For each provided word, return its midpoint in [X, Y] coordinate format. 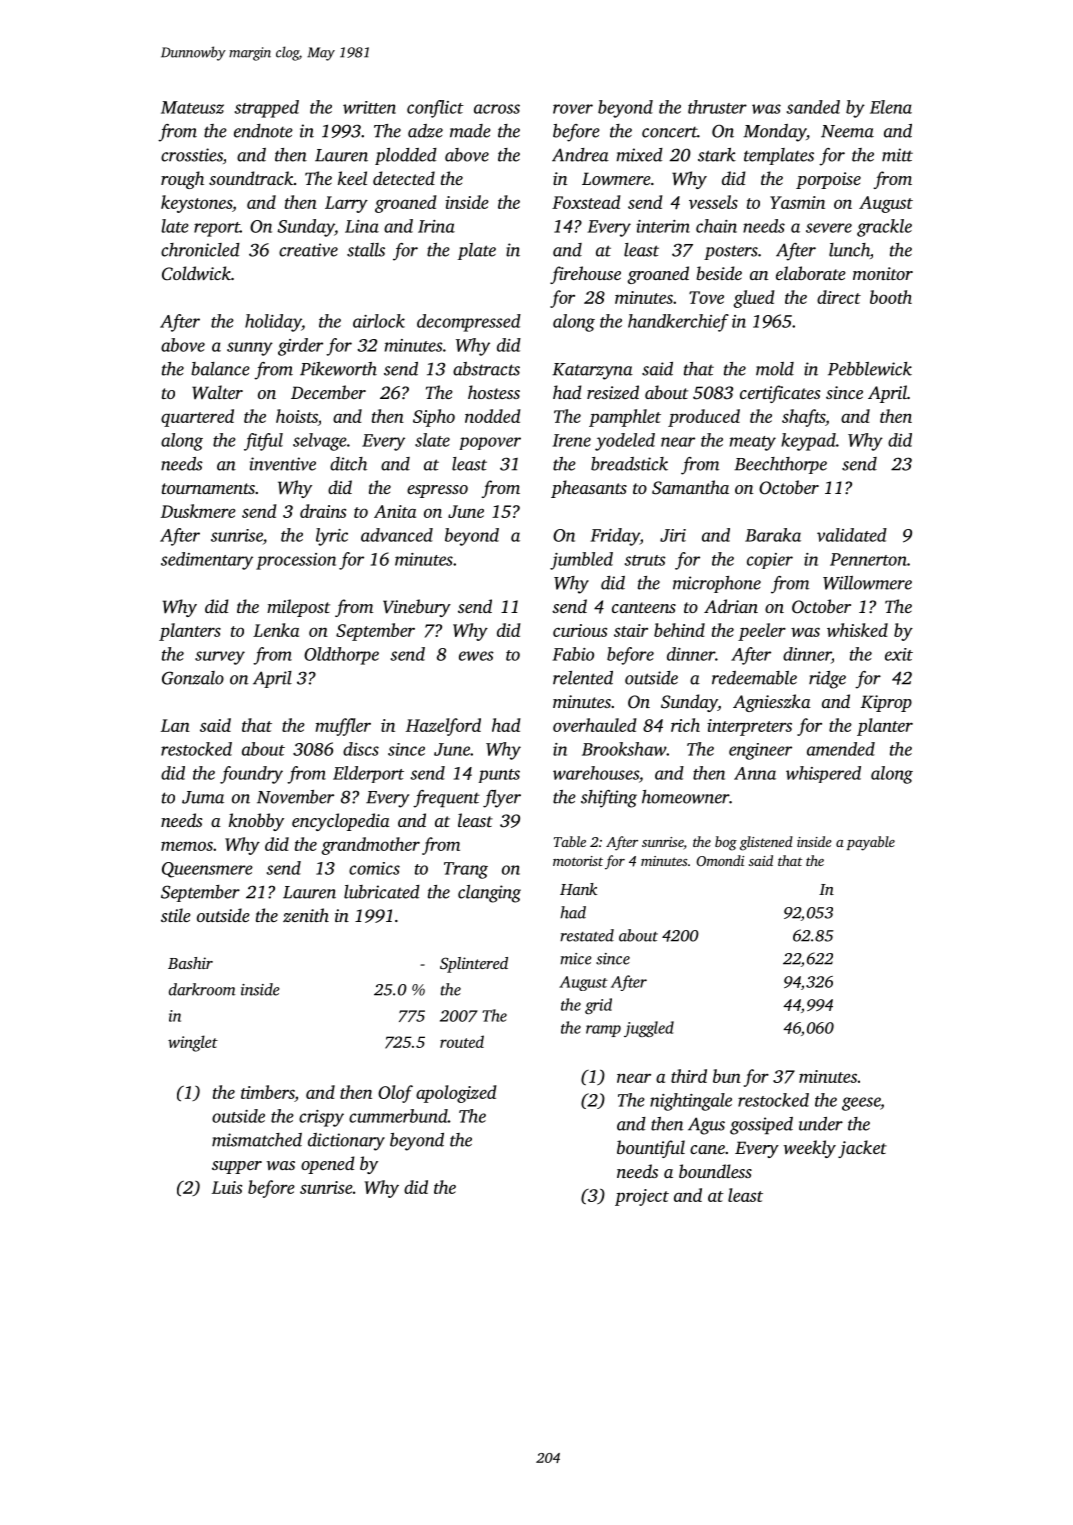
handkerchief [678, 323]
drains [323, 511]
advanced [397, 535]
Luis [227, 1187]
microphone [717, 584]
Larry [346, 204]
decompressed [469, 323]
